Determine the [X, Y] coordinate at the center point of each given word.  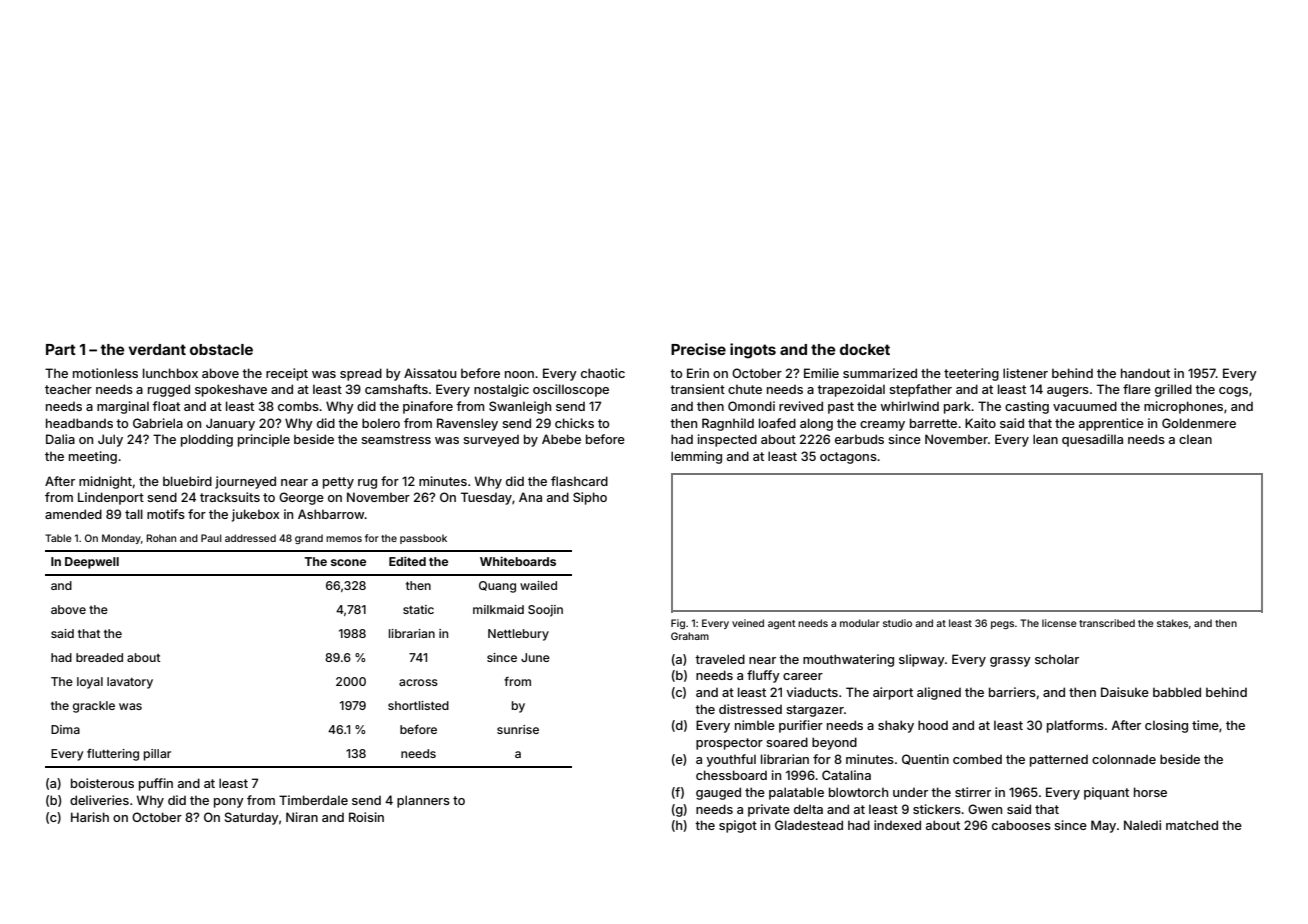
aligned [939, 693]
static [418, 609]
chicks [574, 423]
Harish [90, 817]
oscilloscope [571, 390]
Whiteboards [518, 561]
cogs [1233, 392]
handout [1145, 373]
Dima [65, 729]
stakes [1172, 623]
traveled [720, 659]
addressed [250, 538]
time [1205, 725]
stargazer [815, 711]
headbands [79, 423]
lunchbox [170, 373]
